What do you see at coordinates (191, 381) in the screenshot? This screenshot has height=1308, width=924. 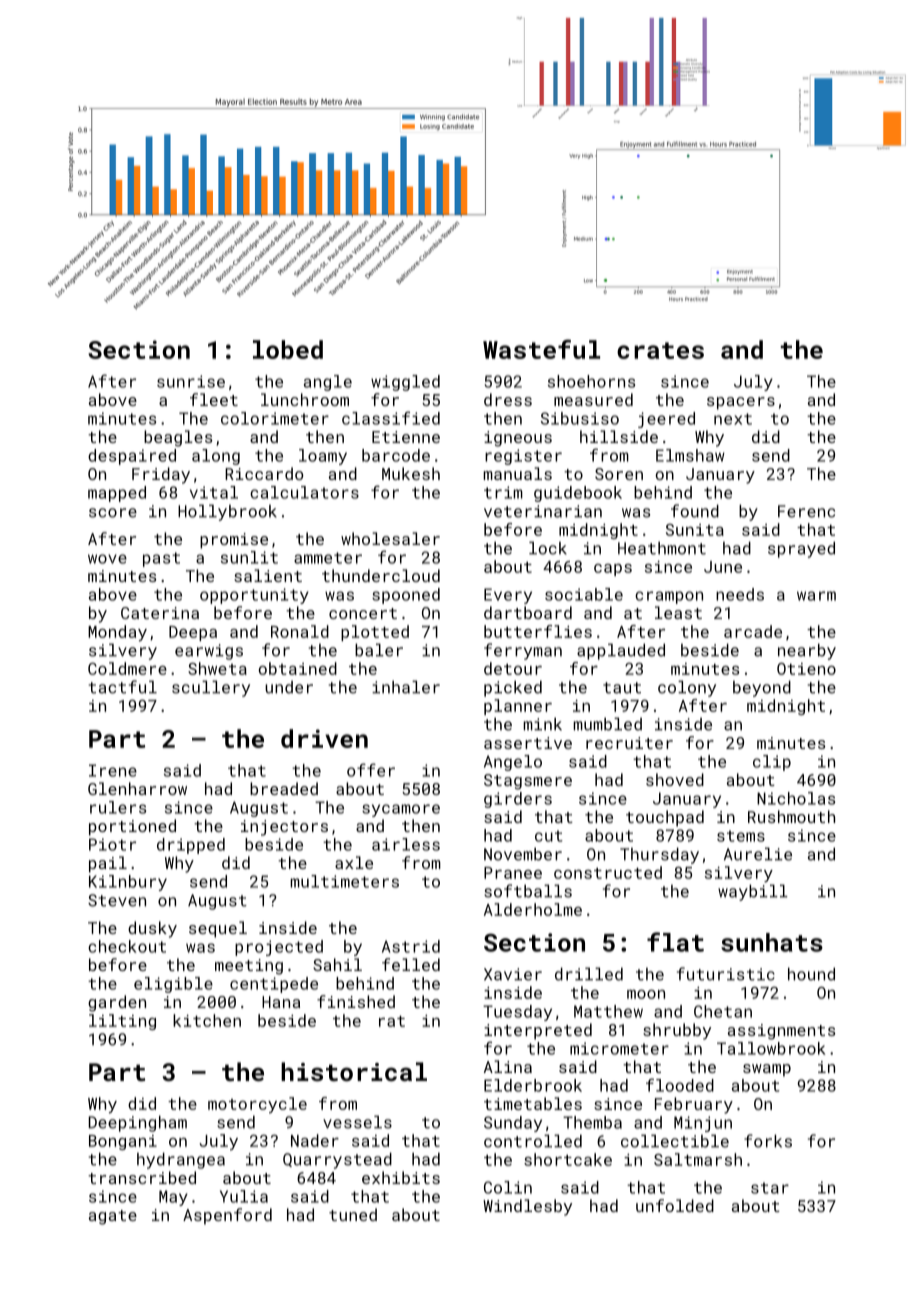 I see `sunrise` at bounding box center [191, 381].
